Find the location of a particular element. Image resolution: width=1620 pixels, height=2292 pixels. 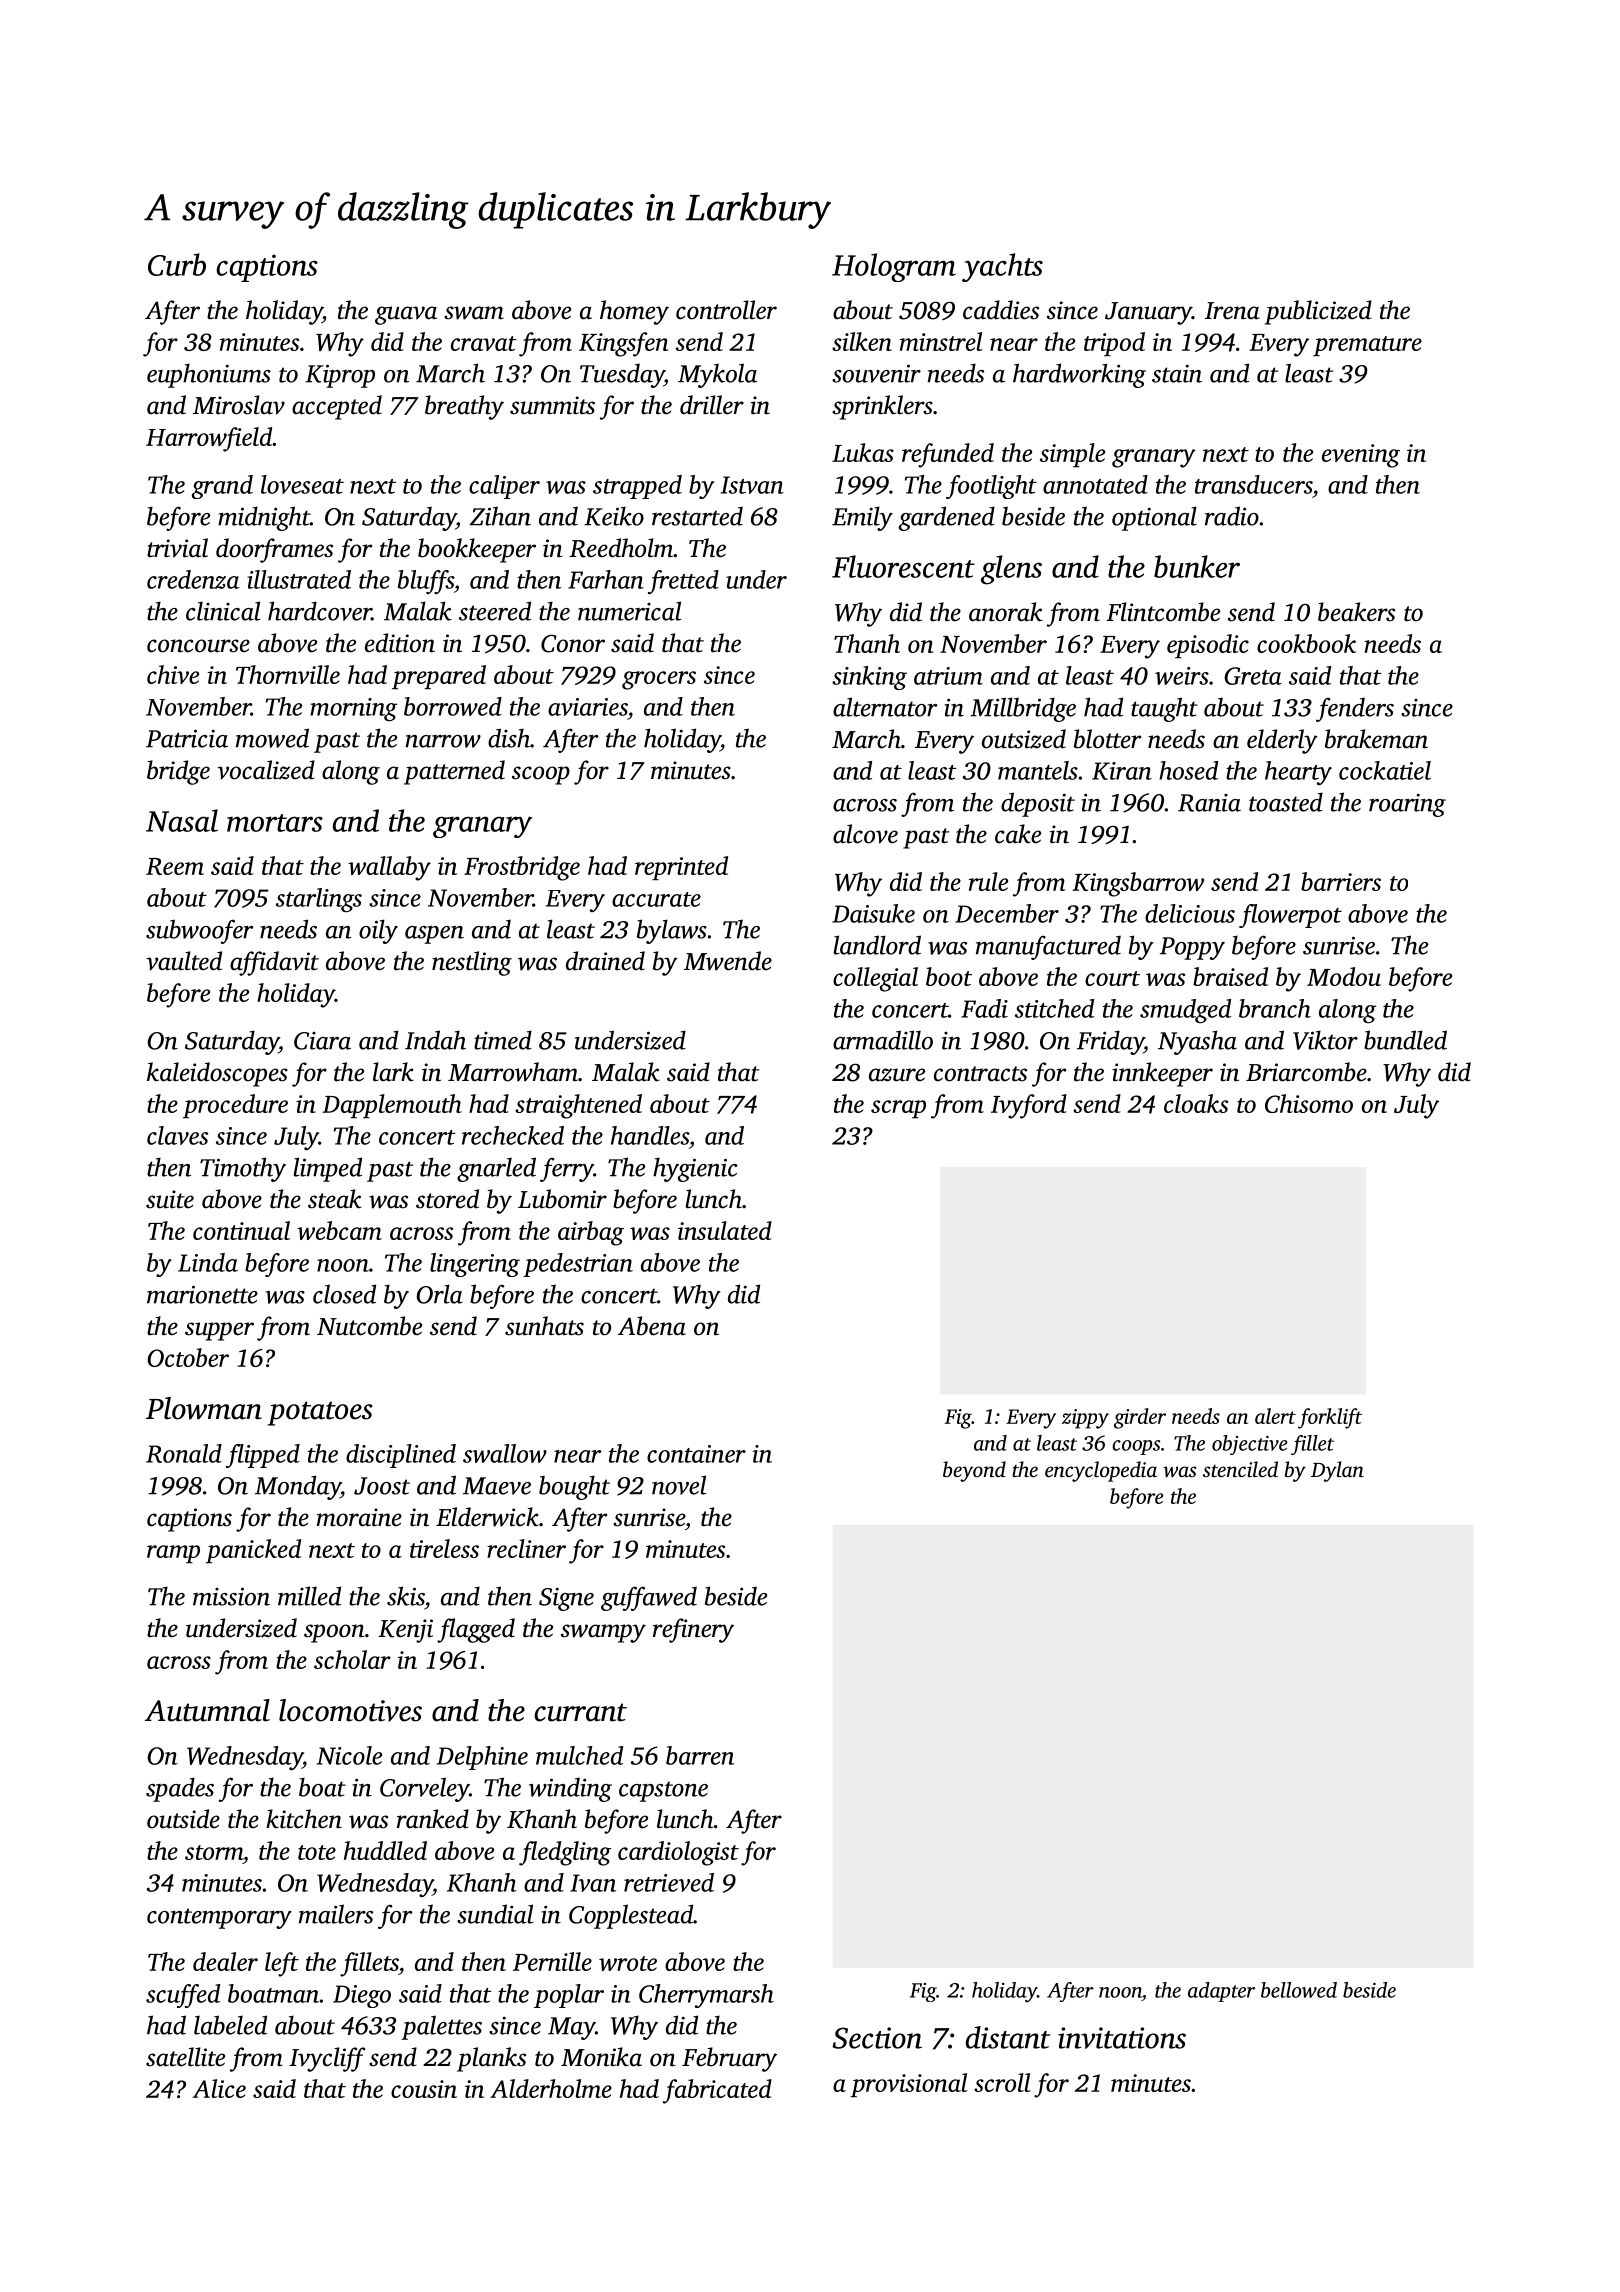

cousin is located at coordinates (424, 2089).
